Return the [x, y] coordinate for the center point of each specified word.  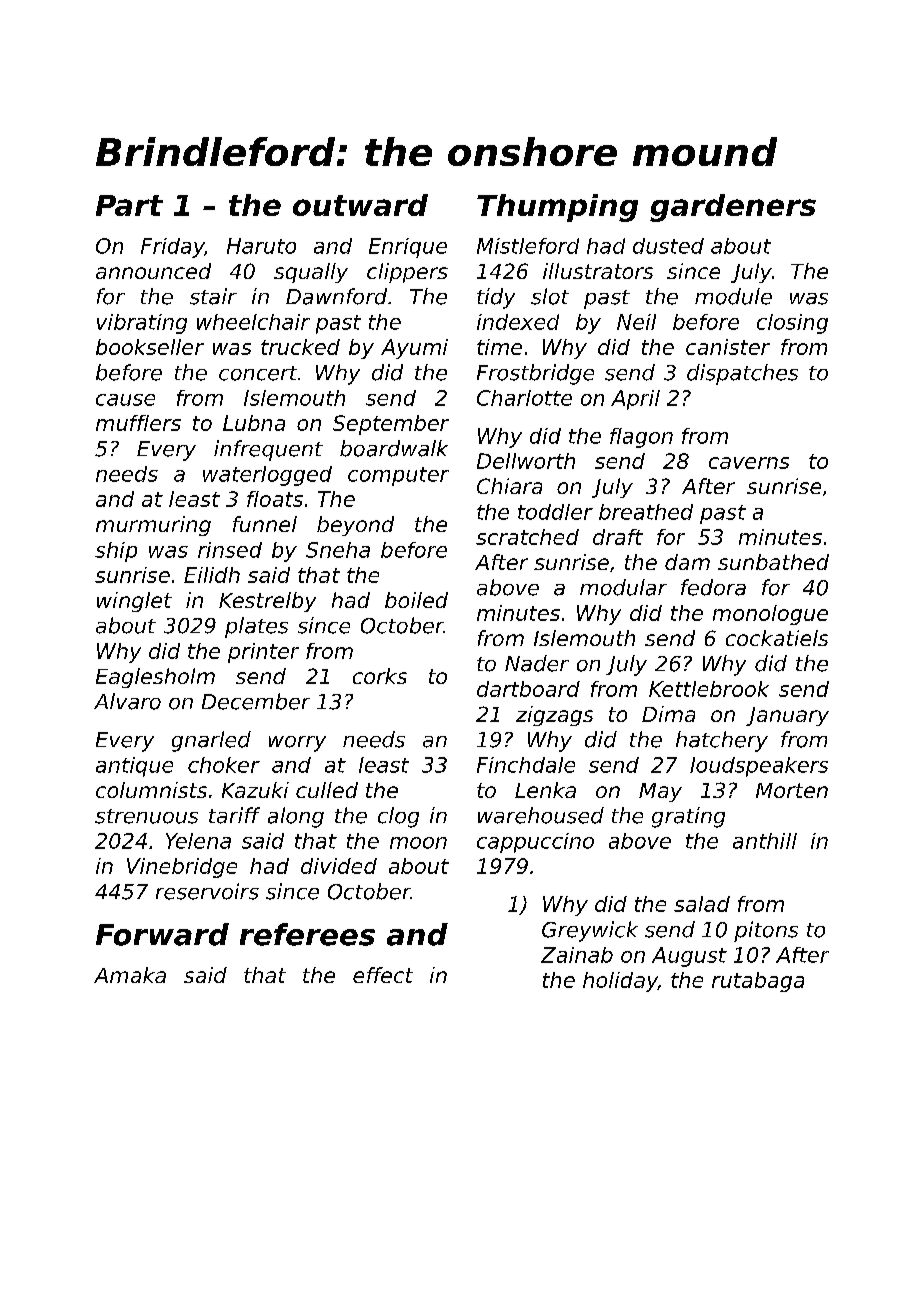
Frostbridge [535, 374]
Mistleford [528, 246]
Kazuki [255, 790]
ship [116, 552]
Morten [792, 790]
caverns [749, 463]
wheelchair [253, 322]
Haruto [261, 246]
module [733, 296]
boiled [416, 600]
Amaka [130, 975]
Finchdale [526, 765]
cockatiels [777, 638]
